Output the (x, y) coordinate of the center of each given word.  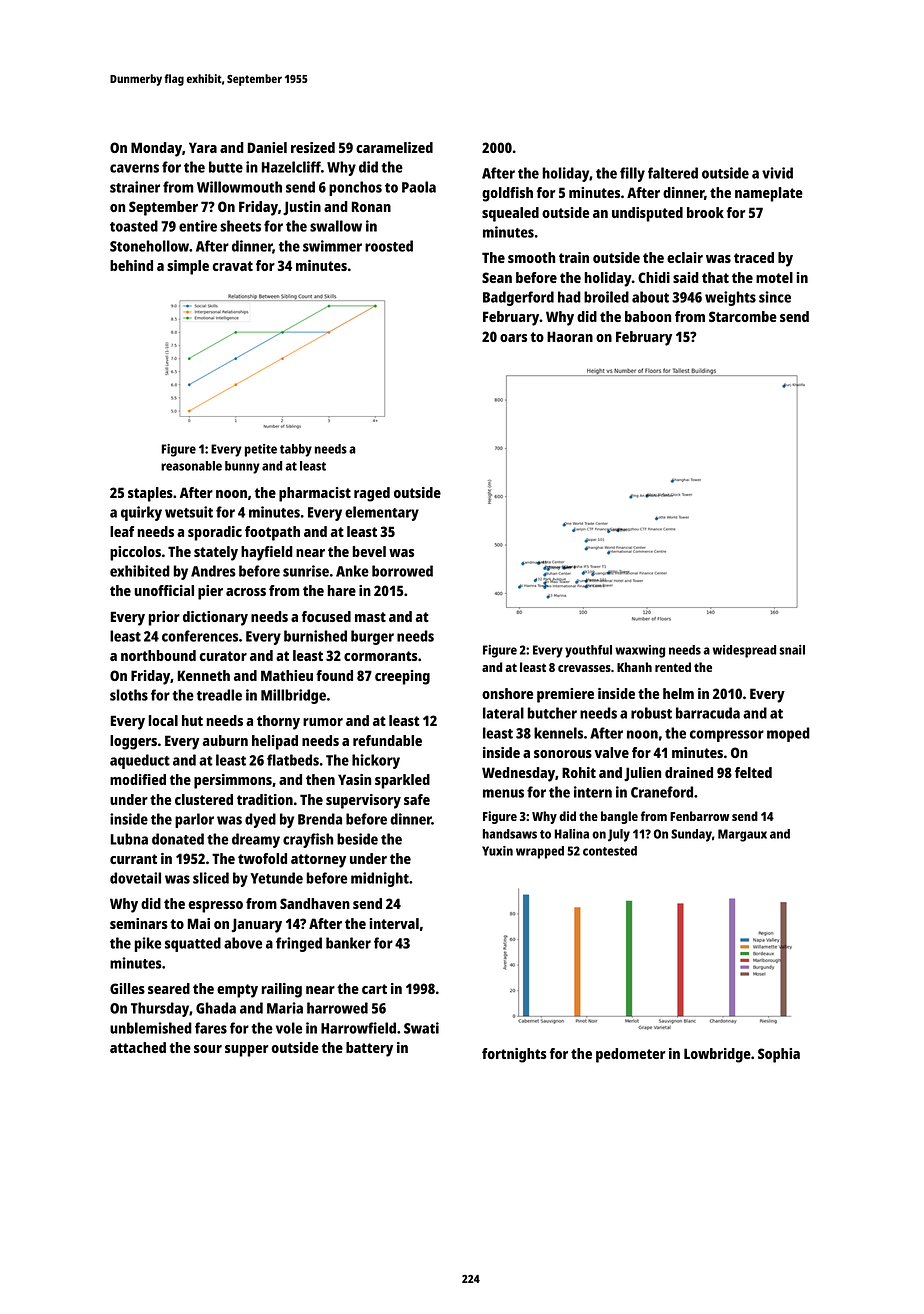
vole (289, 1028)
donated (178, 839)
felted (753, 772)
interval (394, 923)
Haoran (570, 336)
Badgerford (518, 298)
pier (210, 592)
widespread (744, 651)
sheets (240, 226)
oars (513, 338)
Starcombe (743, 316)
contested (610, 851)
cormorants (381, 656)
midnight (380, 879)
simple (188, 267)
